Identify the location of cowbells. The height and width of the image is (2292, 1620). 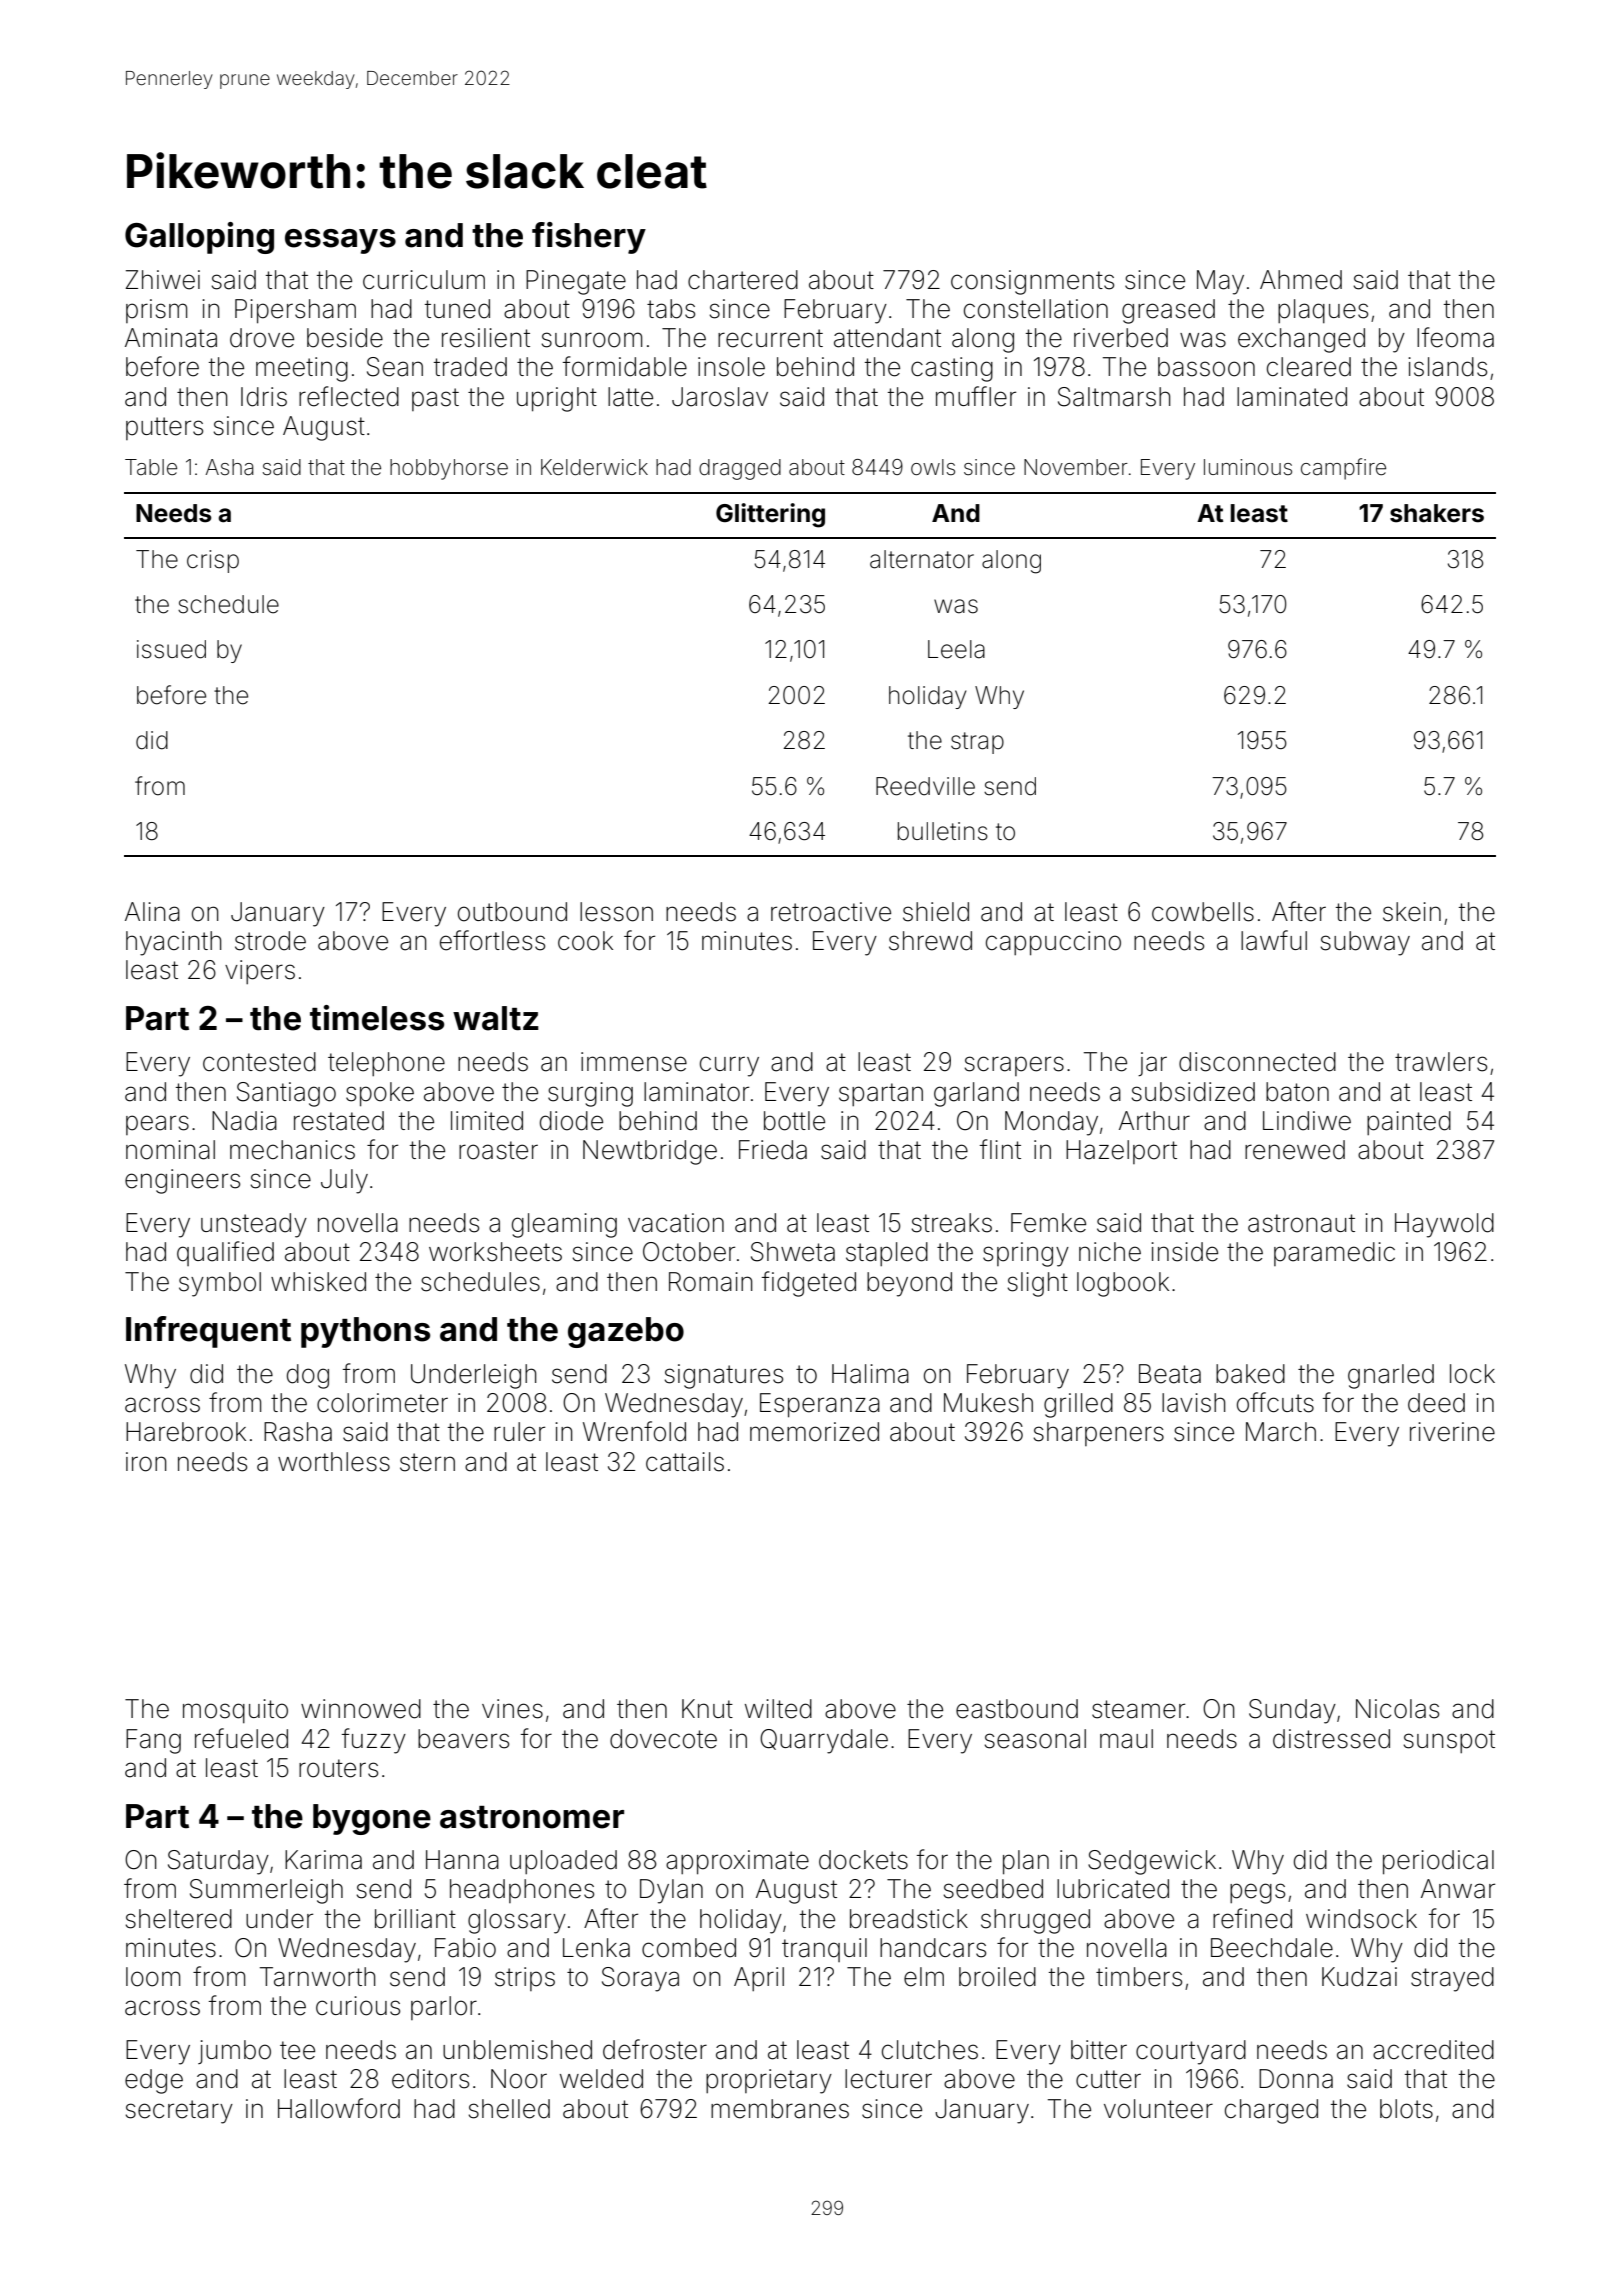
(1203, 912).
